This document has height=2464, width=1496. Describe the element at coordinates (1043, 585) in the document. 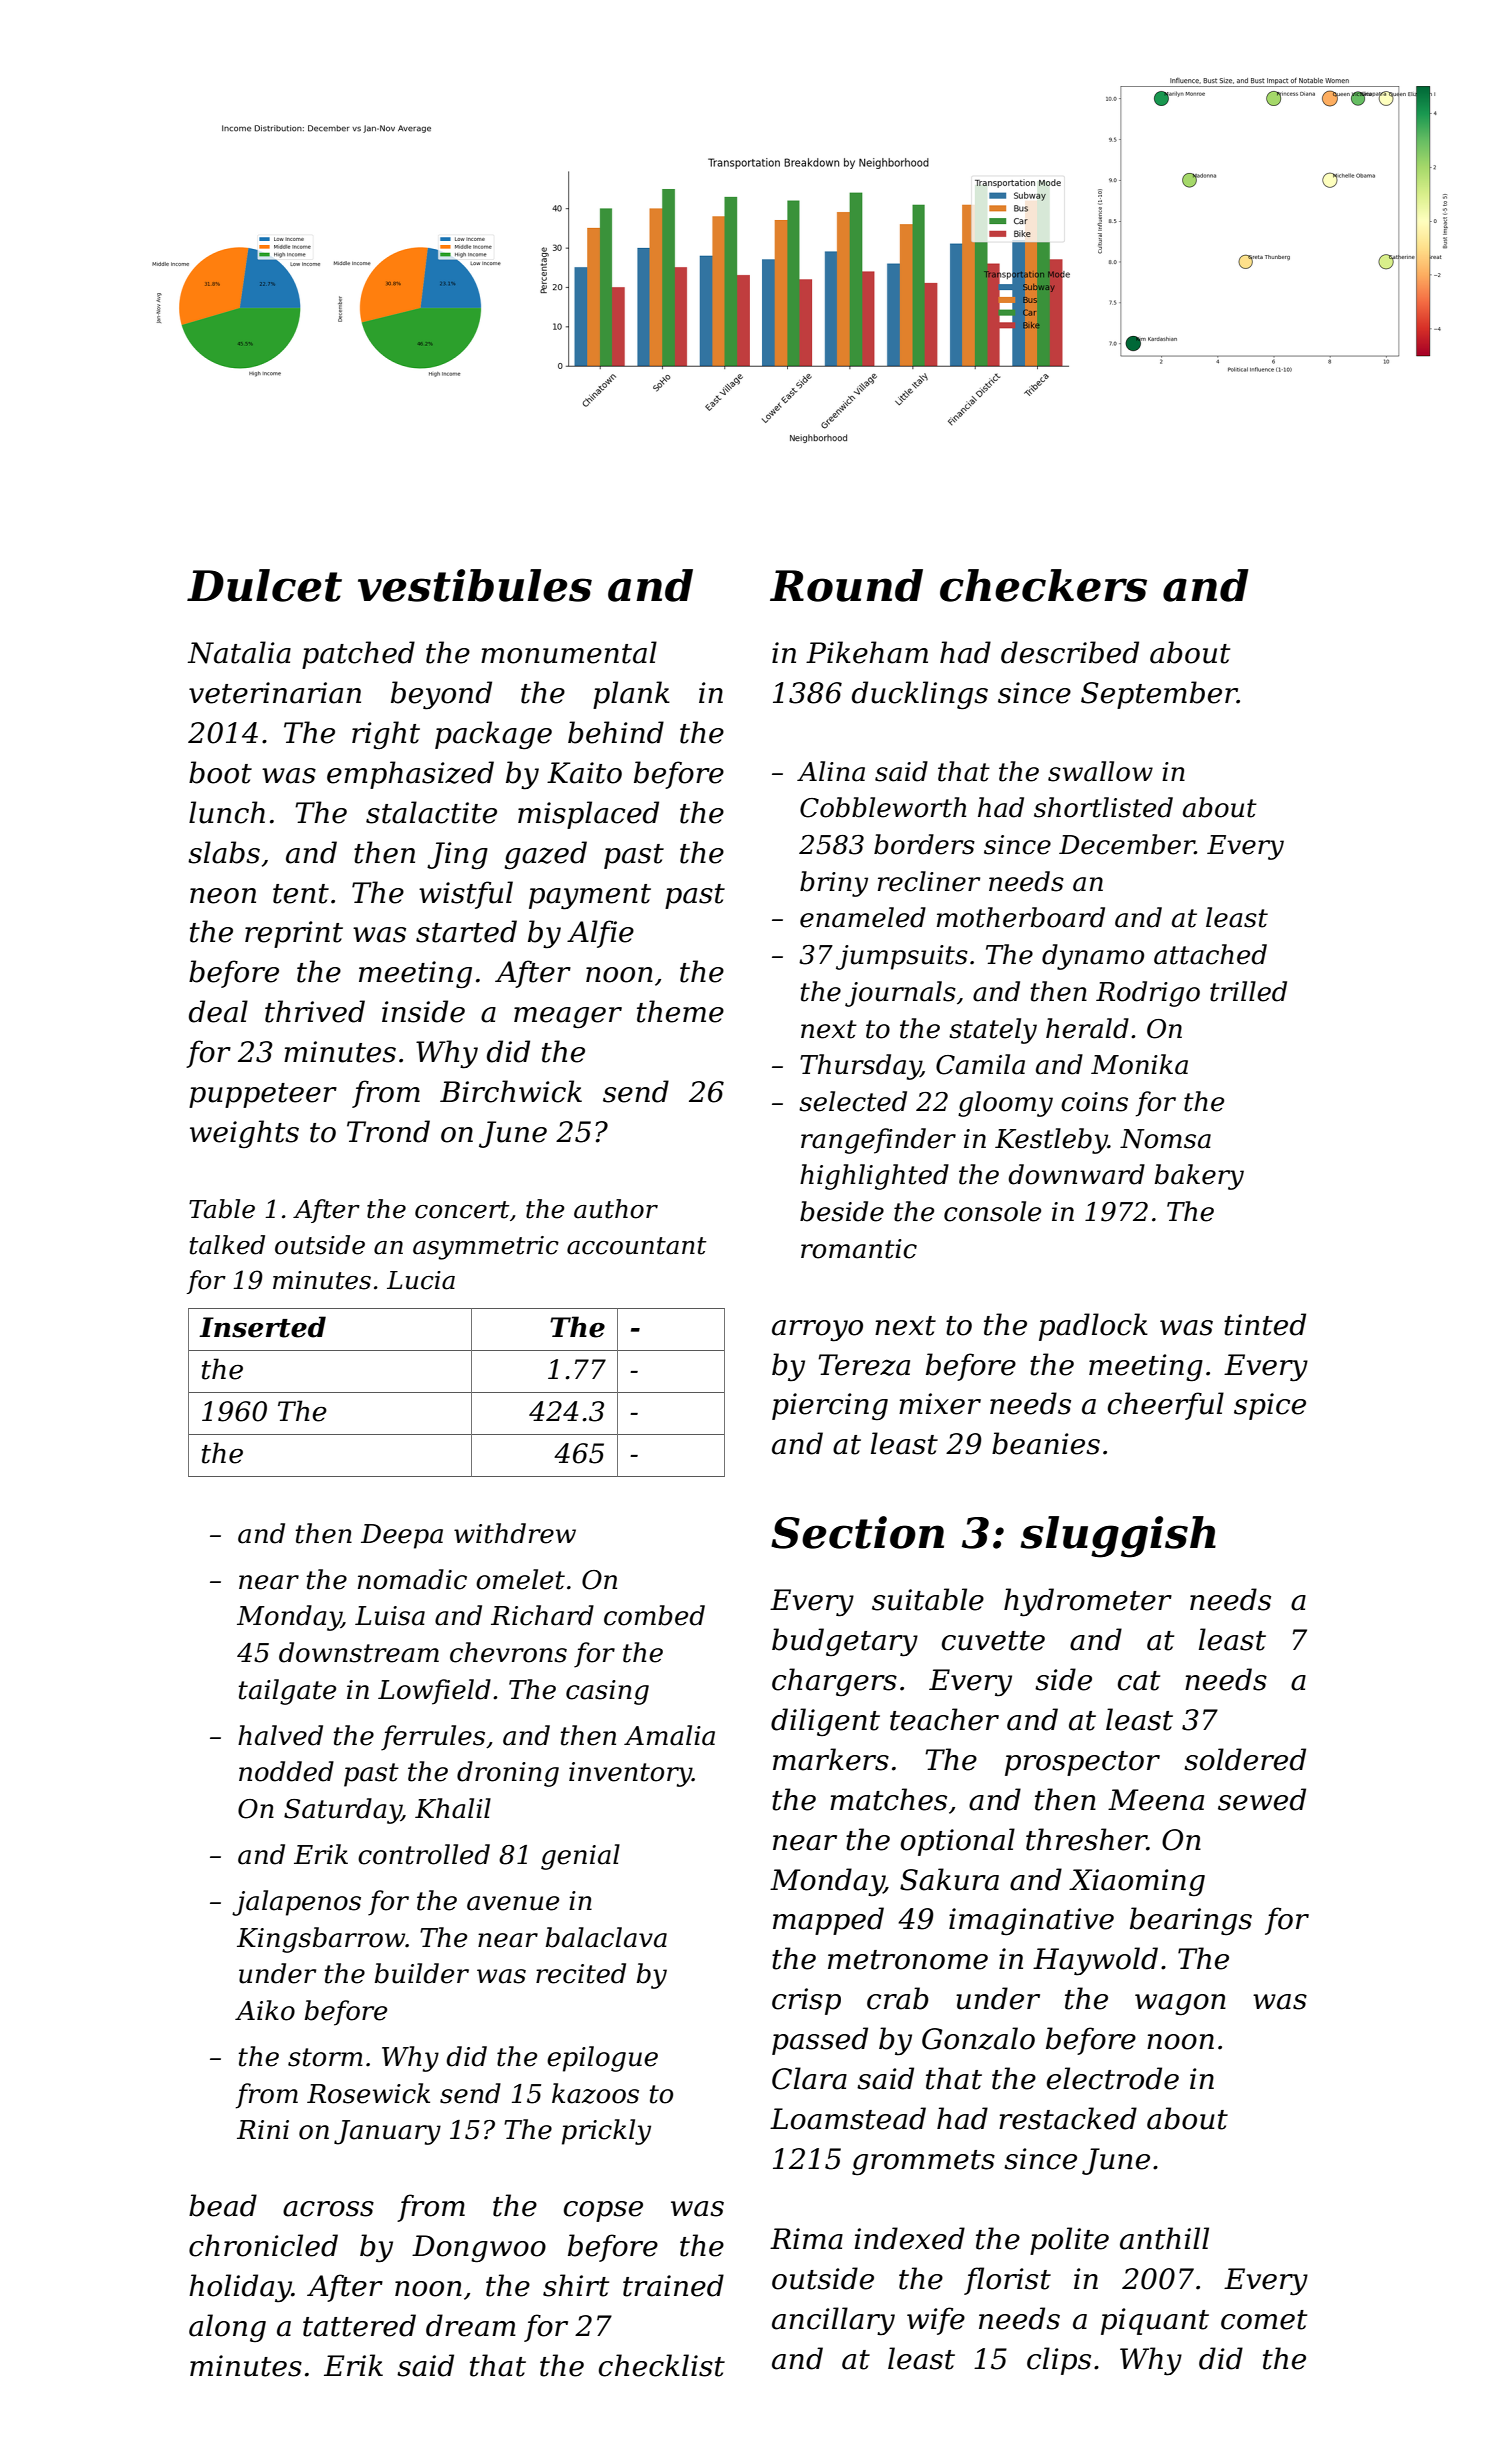

I see `checkers` at that location.
